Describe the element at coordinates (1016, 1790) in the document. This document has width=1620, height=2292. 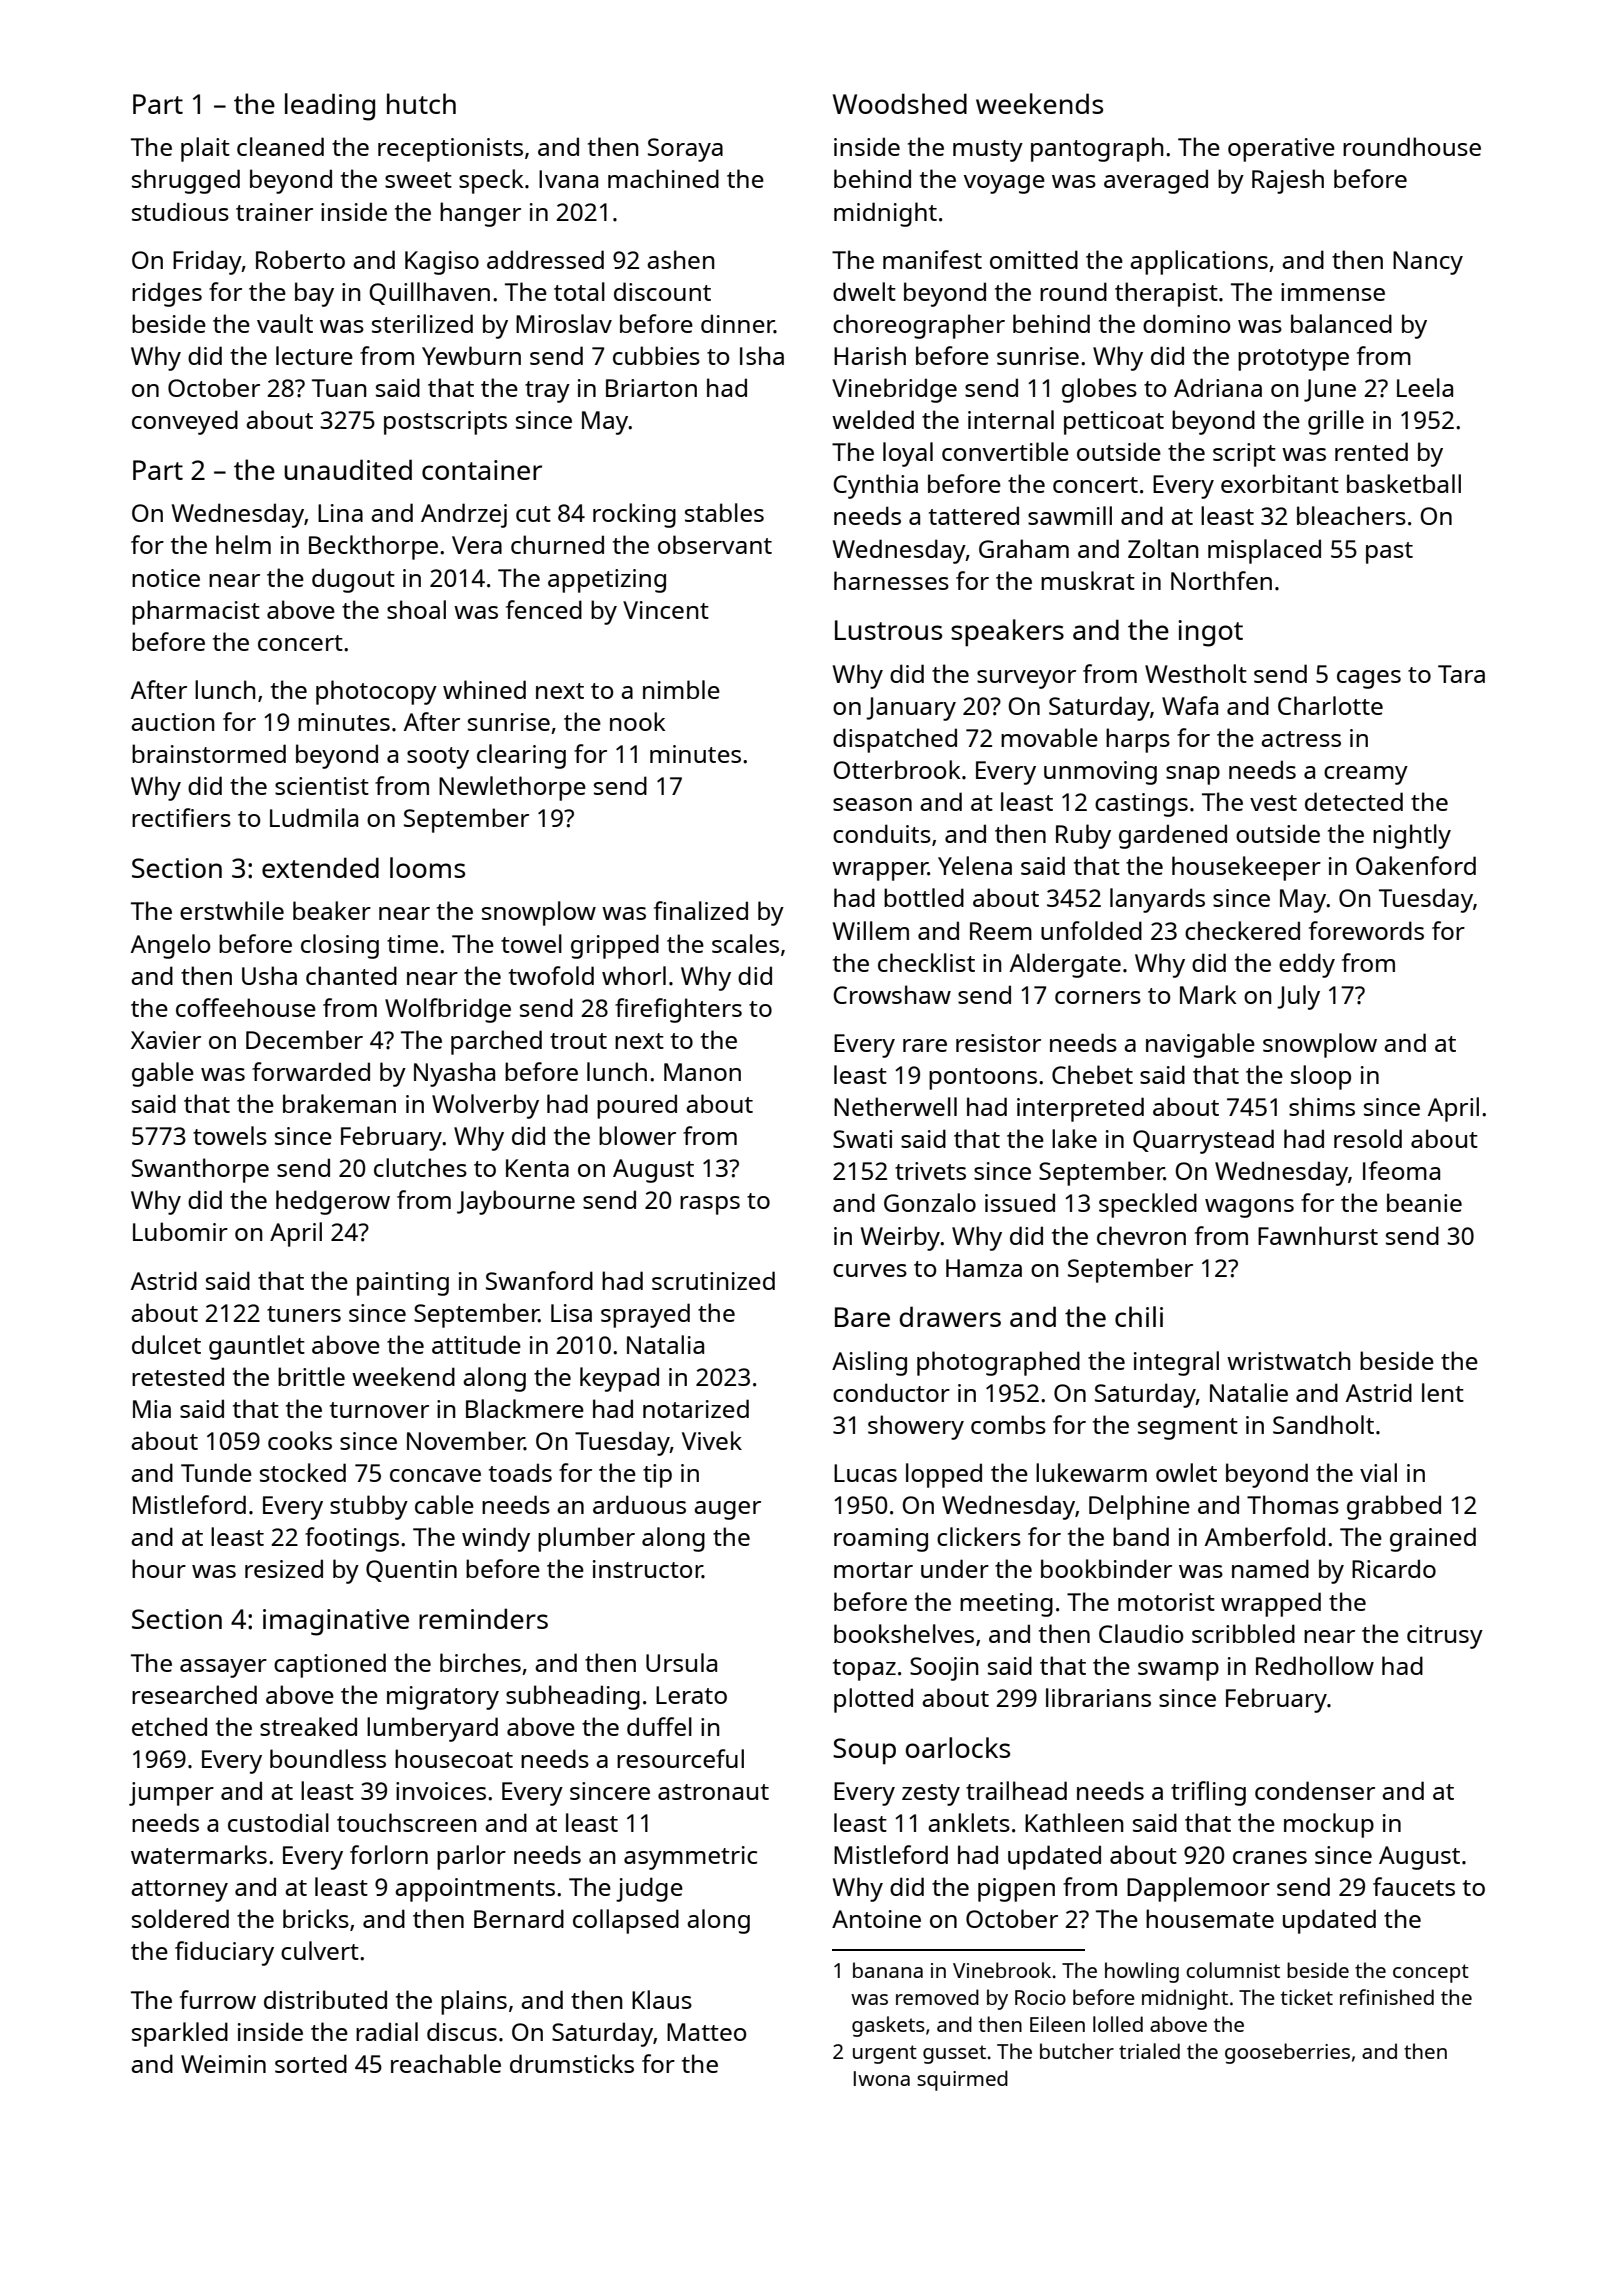
I see `trailhead` at that location.
